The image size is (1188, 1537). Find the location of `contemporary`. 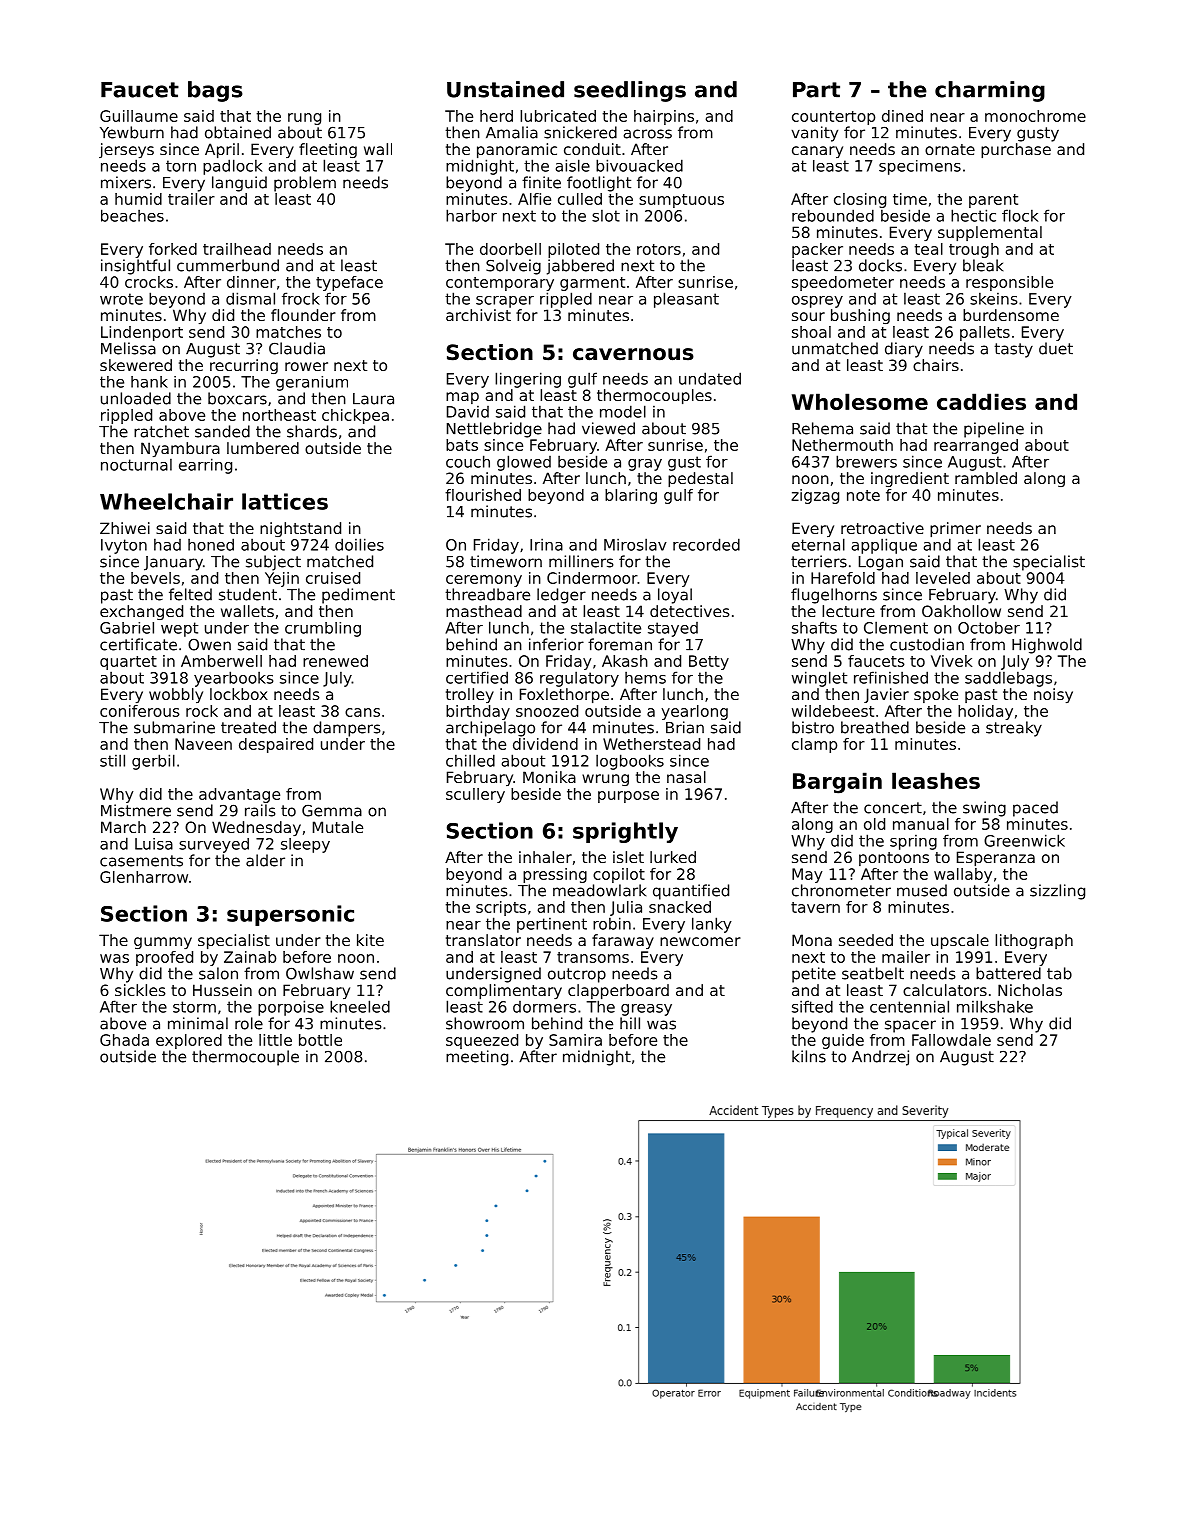

contemporary is located at coordinates (500, 284).
